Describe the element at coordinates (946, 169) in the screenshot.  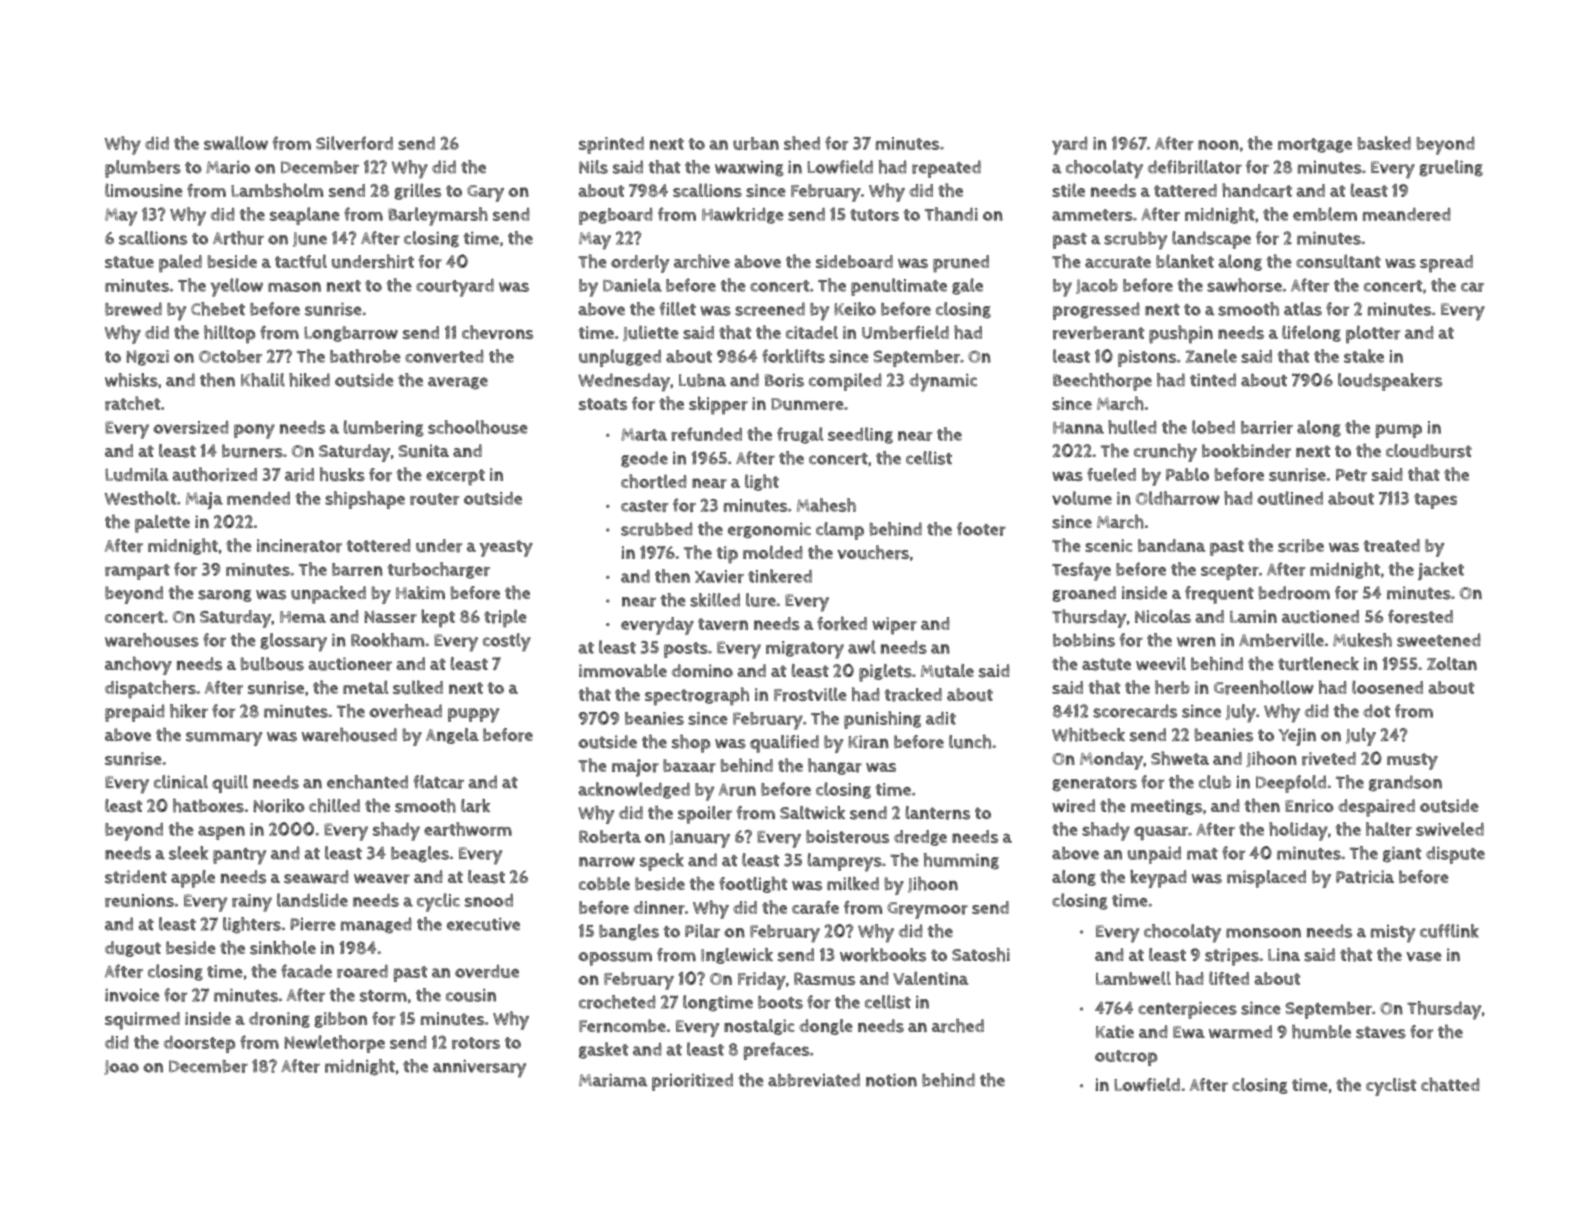
I see `repeated` at that location.
